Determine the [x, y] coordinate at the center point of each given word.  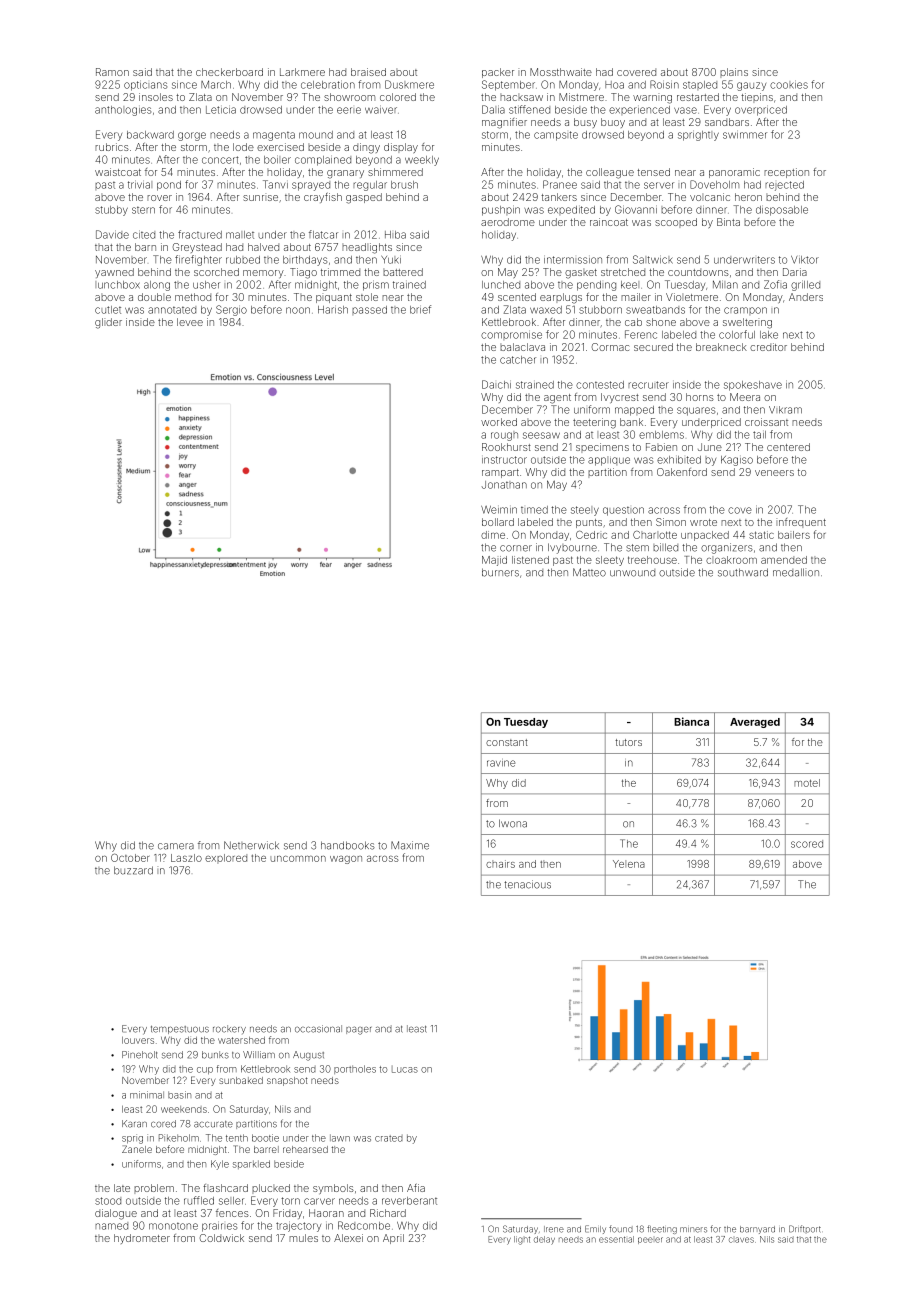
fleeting [662, 1229]
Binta [728, 222]
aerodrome [508, 222]
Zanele [137, 1149]
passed [369, 310]
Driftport [805, 1229]
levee [190, 322]
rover [159, 198]
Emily [595, 1229]
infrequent [801, 523]
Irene [554, 1229]
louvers [138, 1040]
